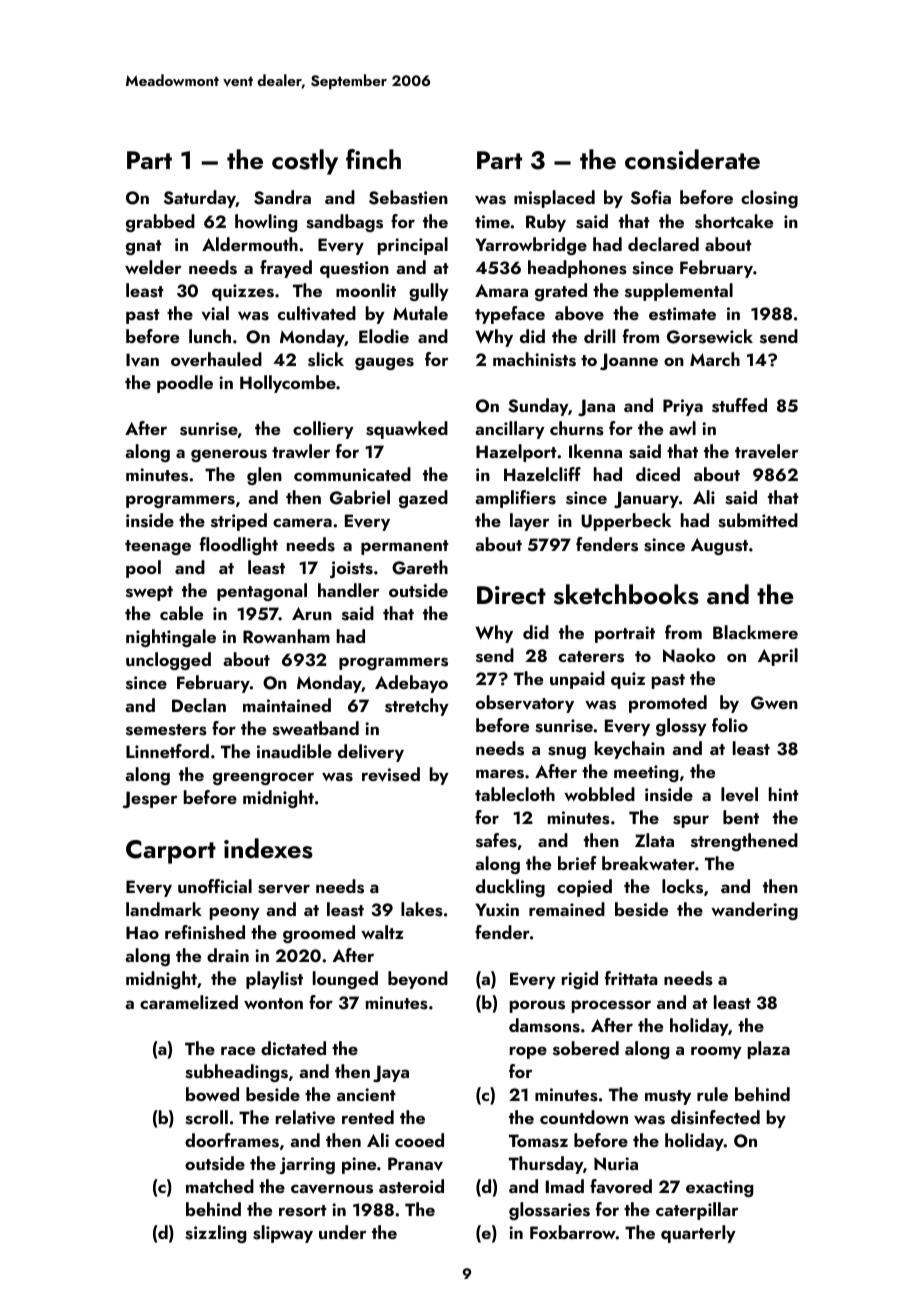 This screenshot has width=924, height=1314. I want to click on stretchy, so click(417, 707).
